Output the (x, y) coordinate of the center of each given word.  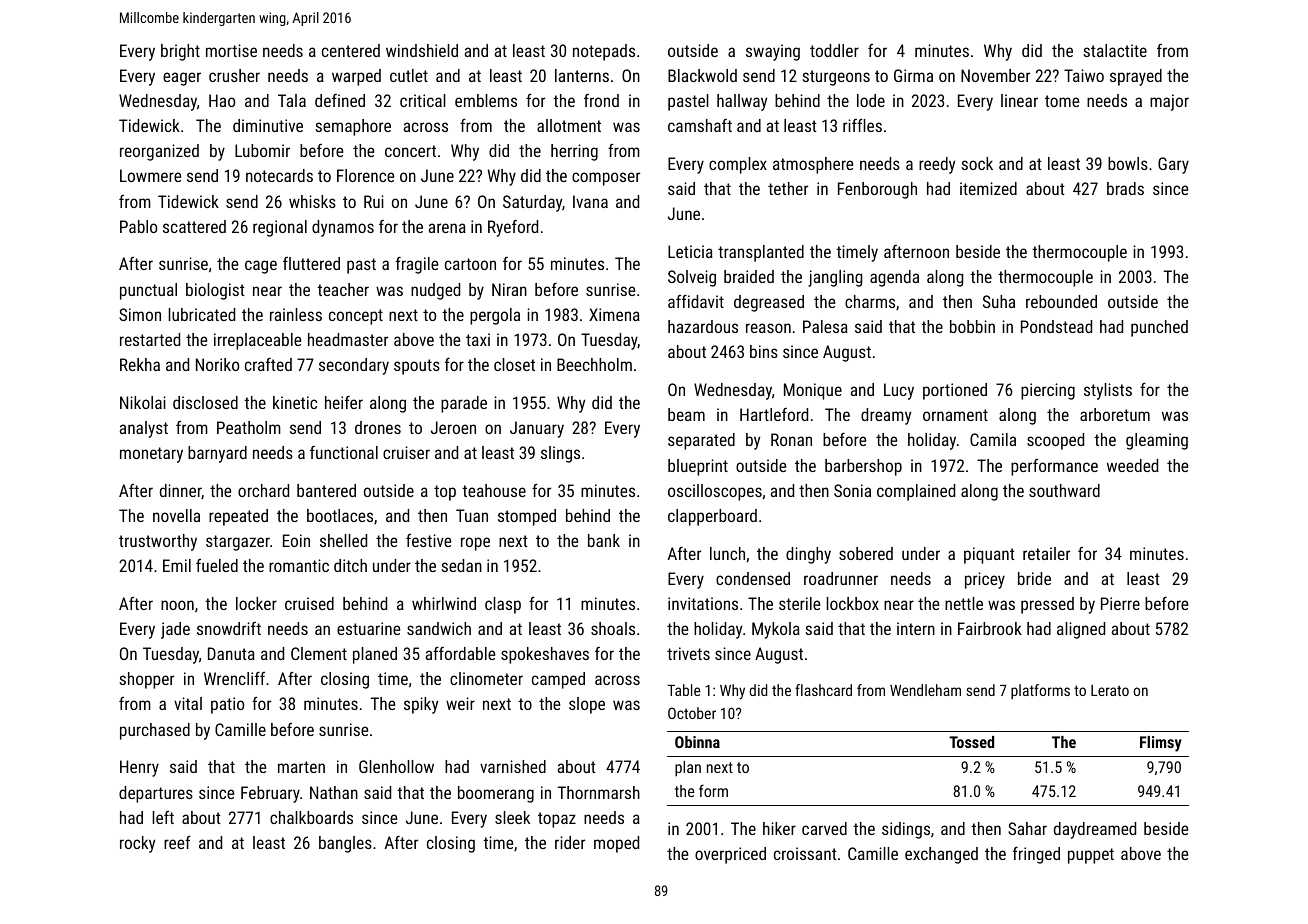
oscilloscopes (715, 492)
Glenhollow (396, 766)
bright (180, 52)
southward (1064, 490)
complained (916, 492)
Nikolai (143, 402)
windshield (422, 50)
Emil (177, 565)
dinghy (808, 555)
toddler (834, 50)
